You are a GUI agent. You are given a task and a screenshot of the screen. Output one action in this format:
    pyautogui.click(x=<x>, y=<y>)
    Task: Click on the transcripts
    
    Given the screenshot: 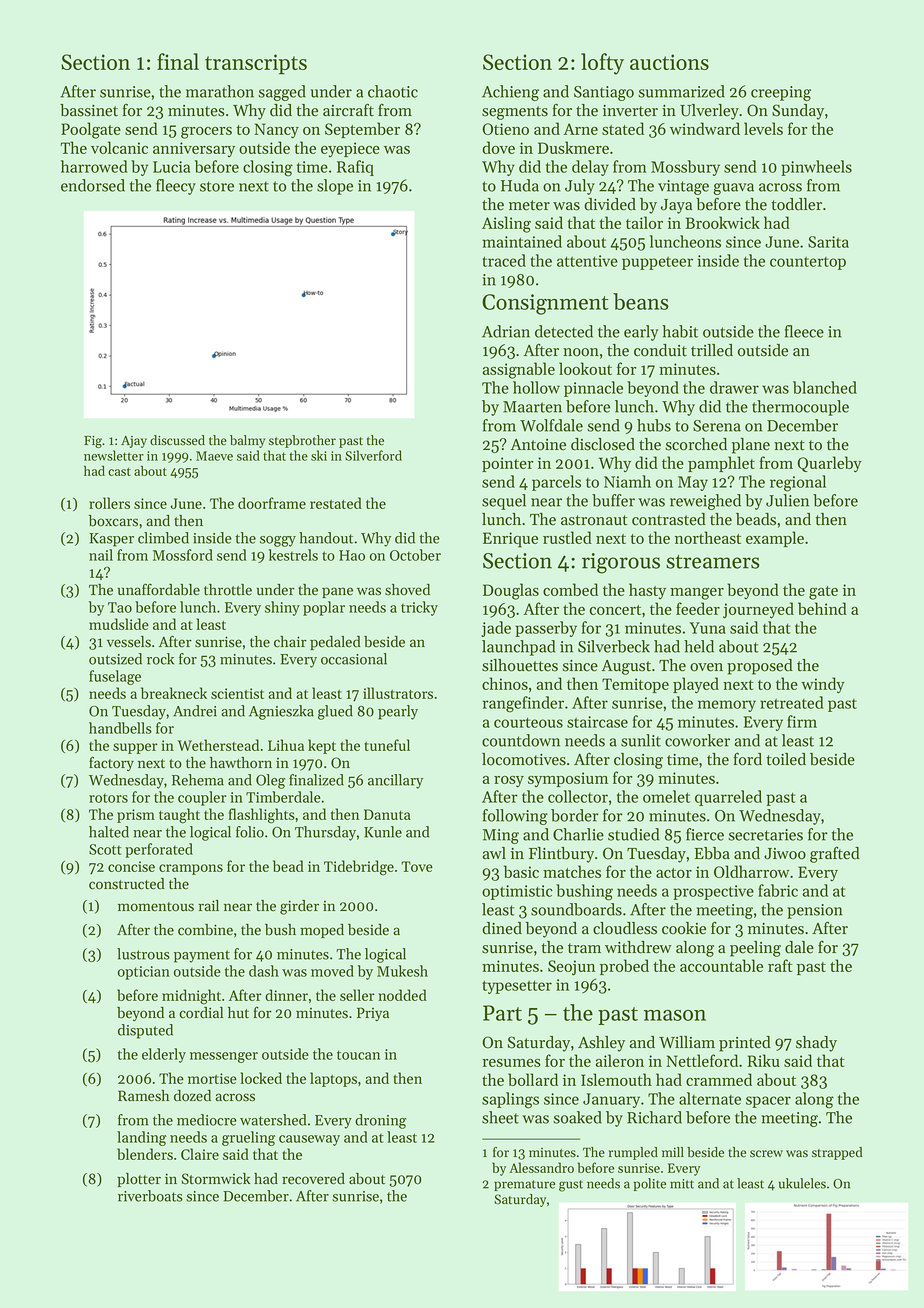 What is the action you would take?
    pyautogui.click(x=256, y=64)
